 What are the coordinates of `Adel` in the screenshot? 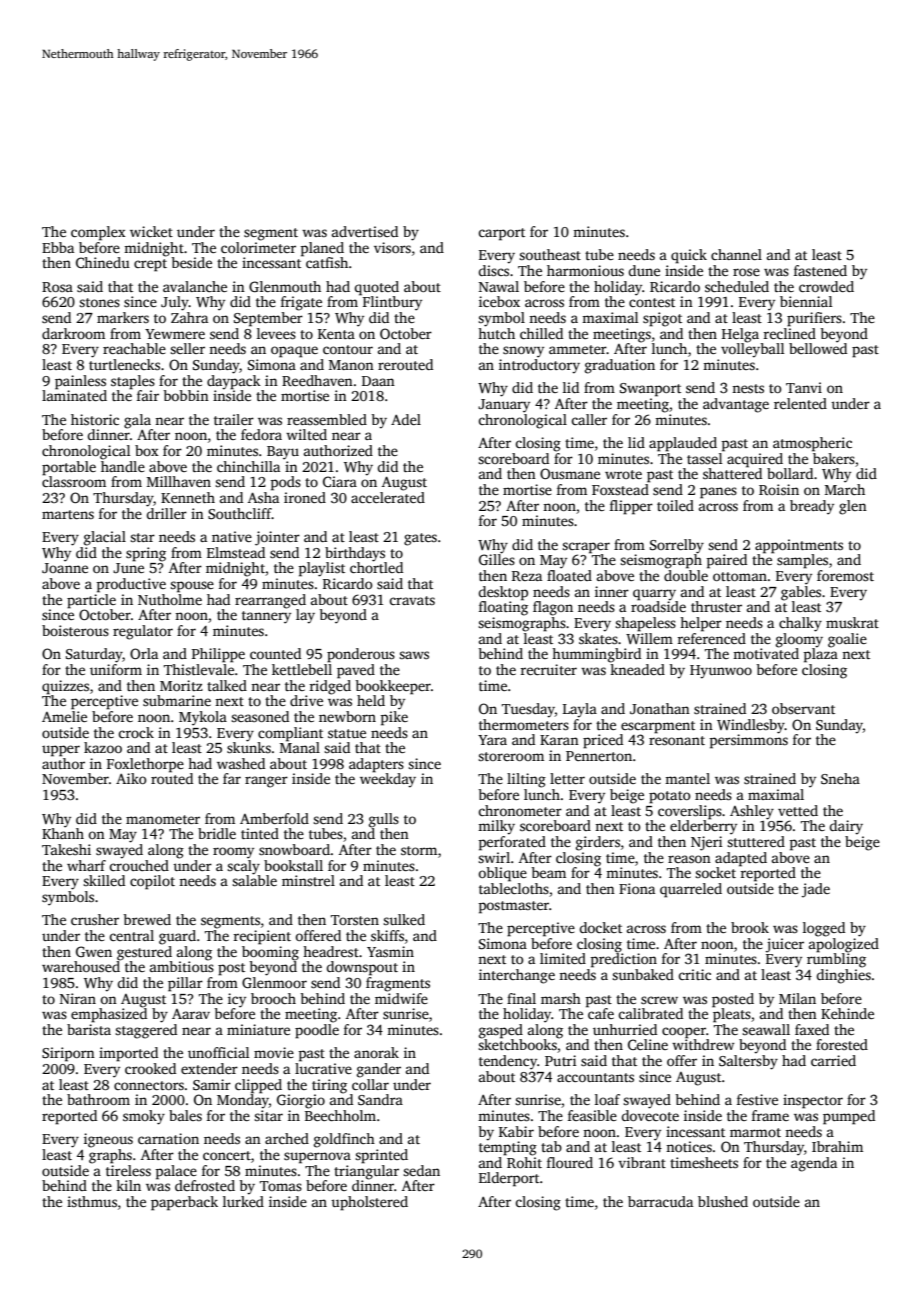 It's located at (406, 419).
